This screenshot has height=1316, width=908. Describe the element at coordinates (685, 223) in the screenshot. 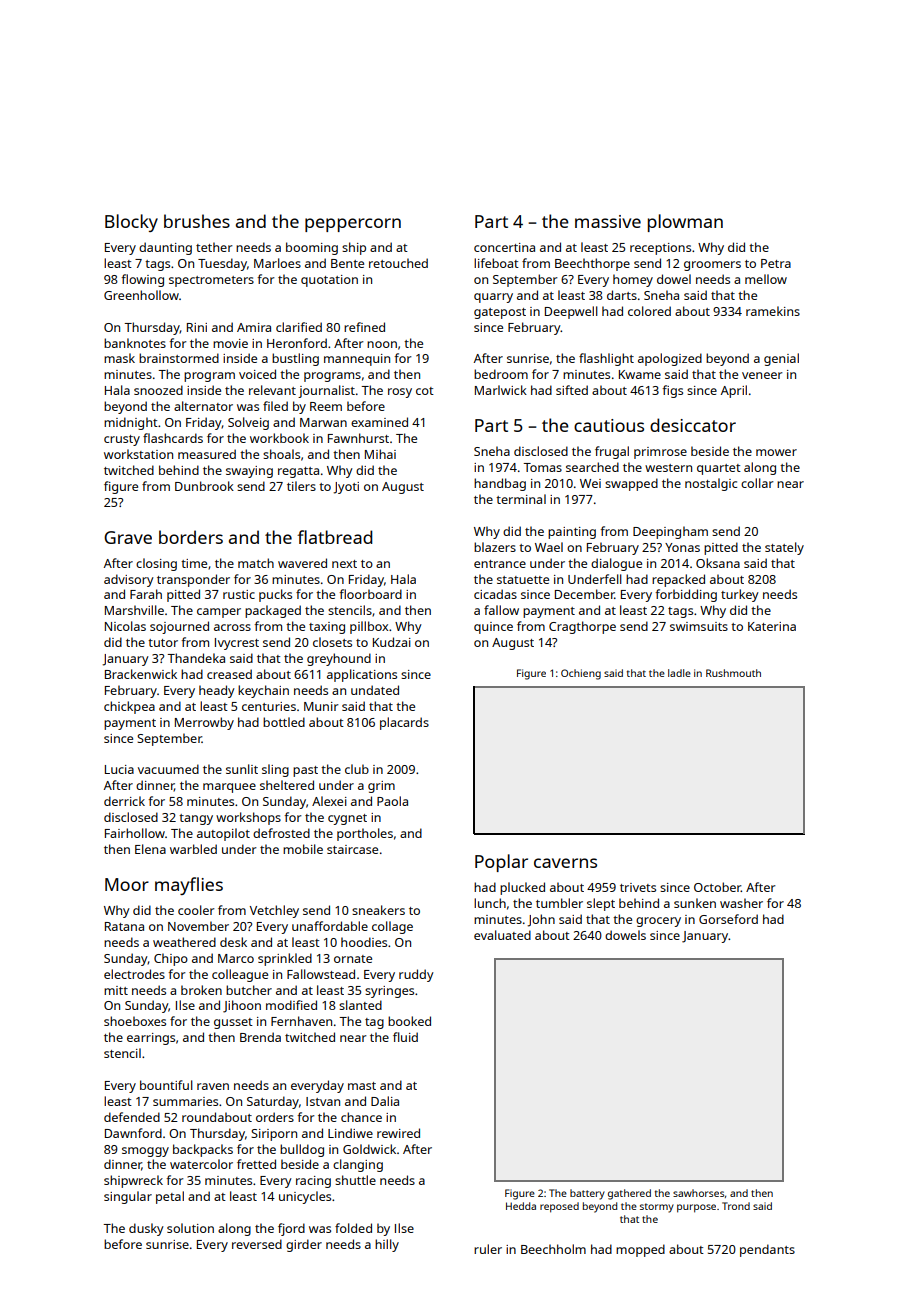

I see `plowman` at that location.
